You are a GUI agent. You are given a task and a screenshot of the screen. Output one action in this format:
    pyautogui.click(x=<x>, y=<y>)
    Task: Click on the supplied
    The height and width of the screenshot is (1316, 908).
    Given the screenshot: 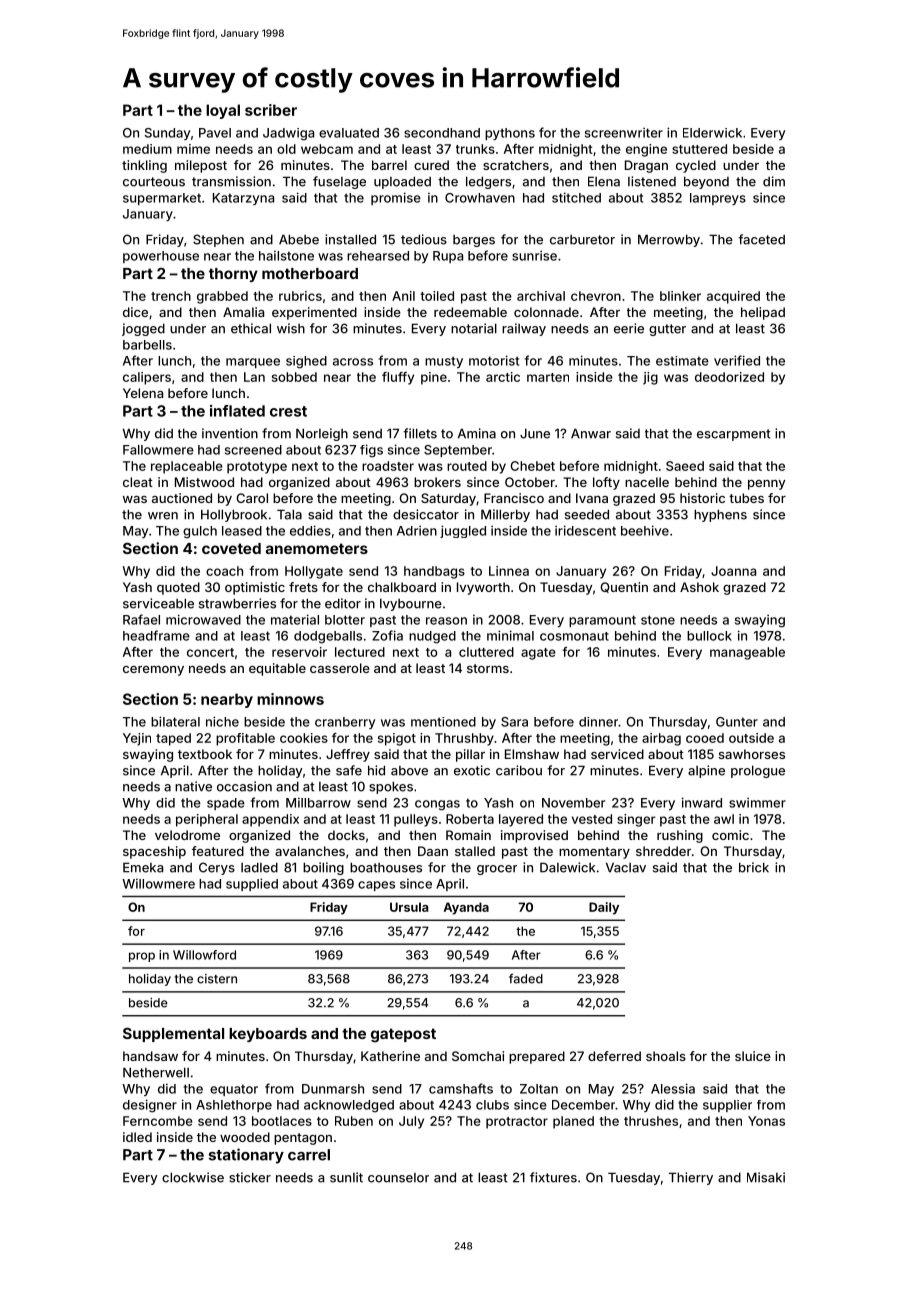 What is the action you would take?
    pyautogui.click(x=252, y=884)
